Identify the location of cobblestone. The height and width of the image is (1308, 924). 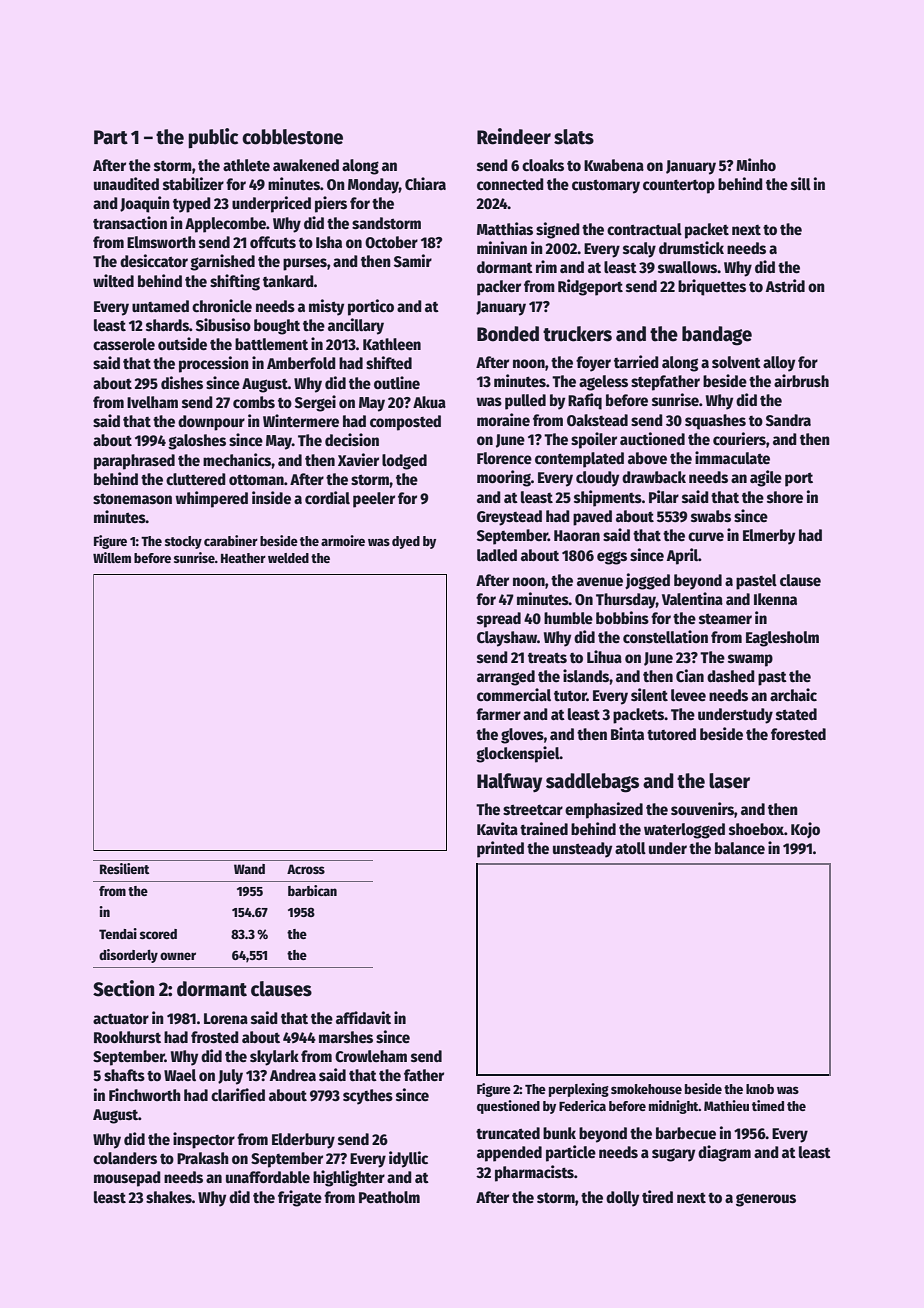
(292, 137).
